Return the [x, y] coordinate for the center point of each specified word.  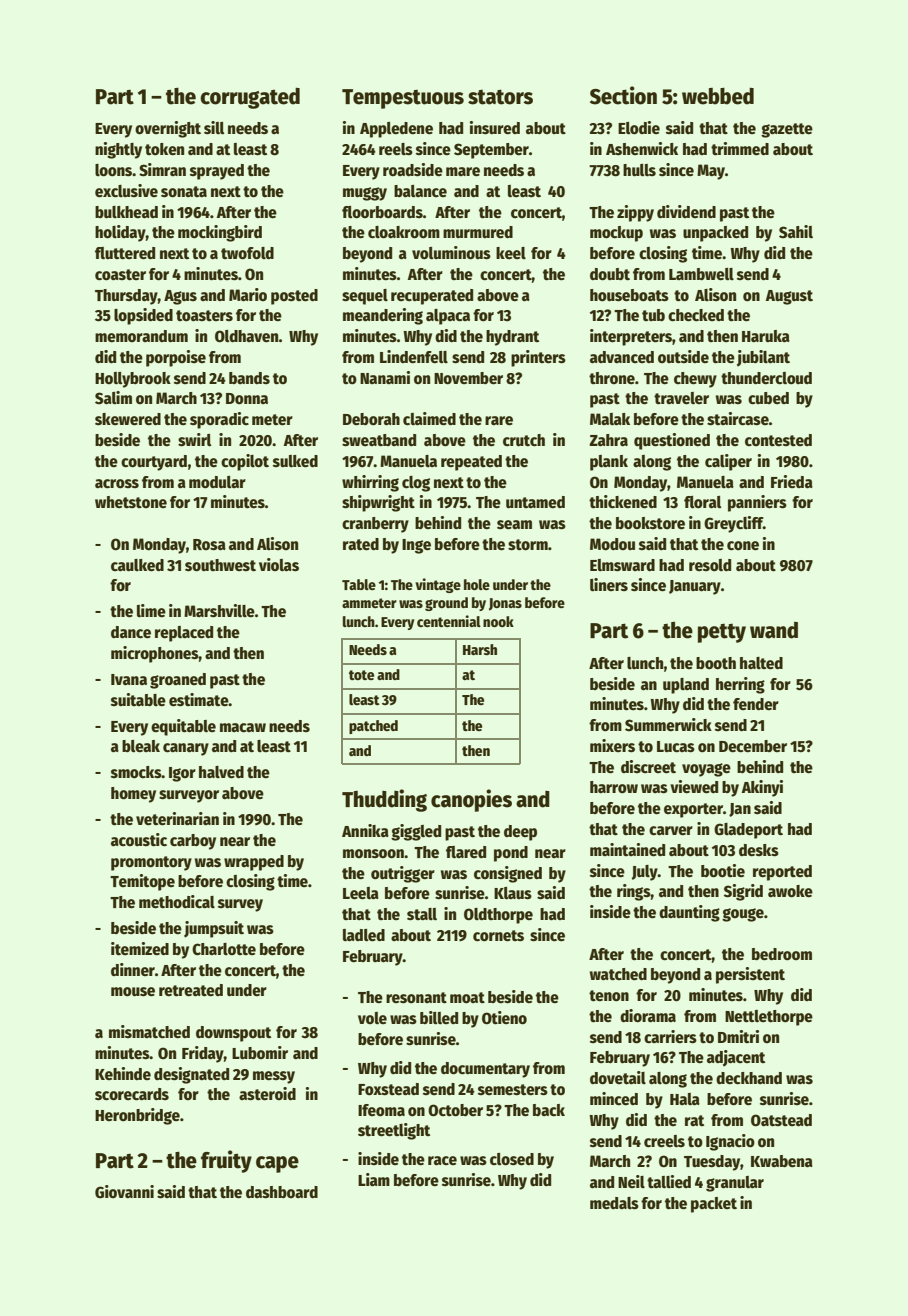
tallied [669, 1181]
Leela [361, 893]
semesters [513, 1090]
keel [511, 253]
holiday [120, 233]
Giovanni [124, 1191]
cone [743, 546]
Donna [247, 398]
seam [514, 525]
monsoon [373, 853]
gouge [743, 915]
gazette [787, 130]
